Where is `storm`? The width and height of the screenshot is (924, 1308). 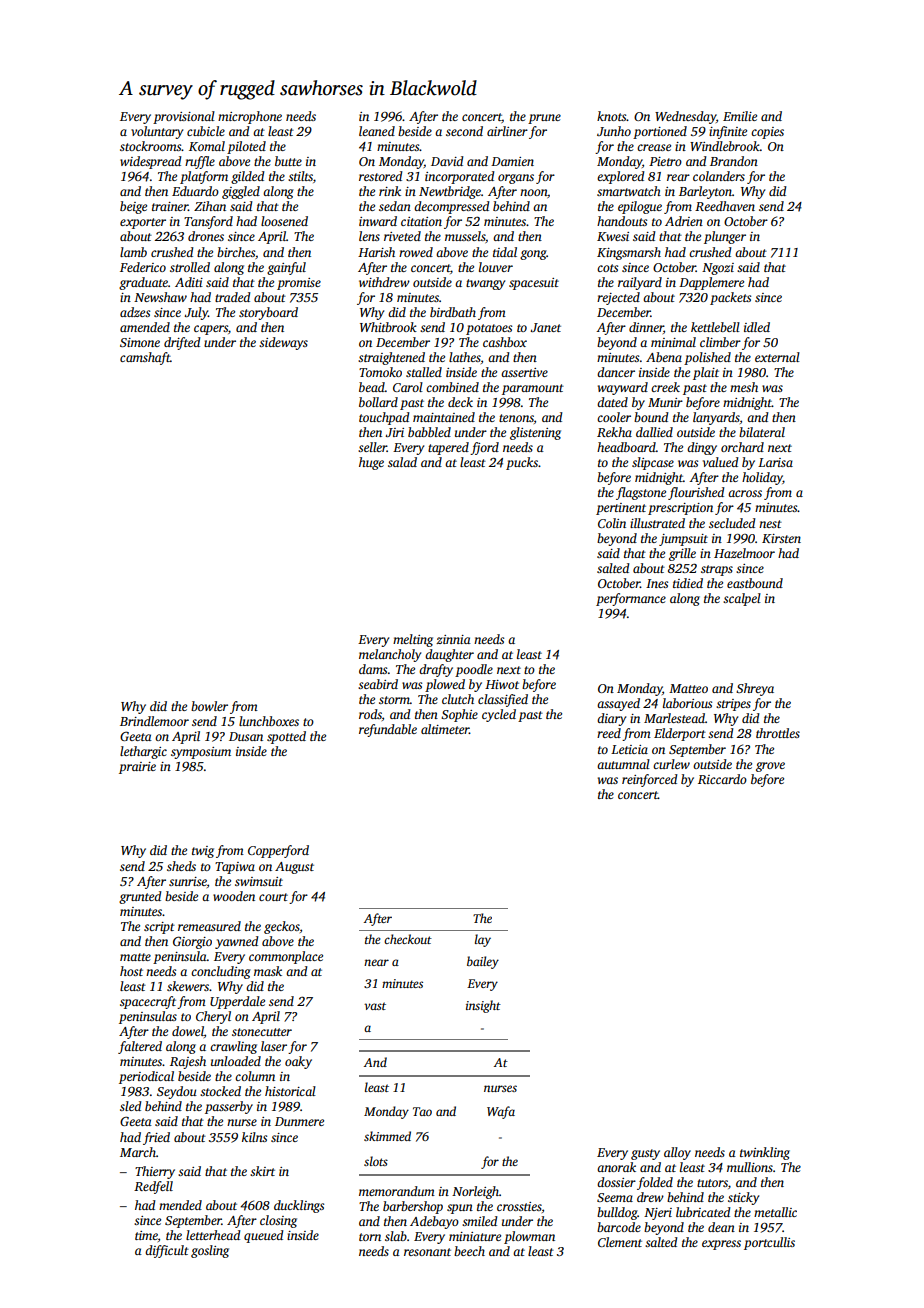 storm is located at coordinates (394, 700).
